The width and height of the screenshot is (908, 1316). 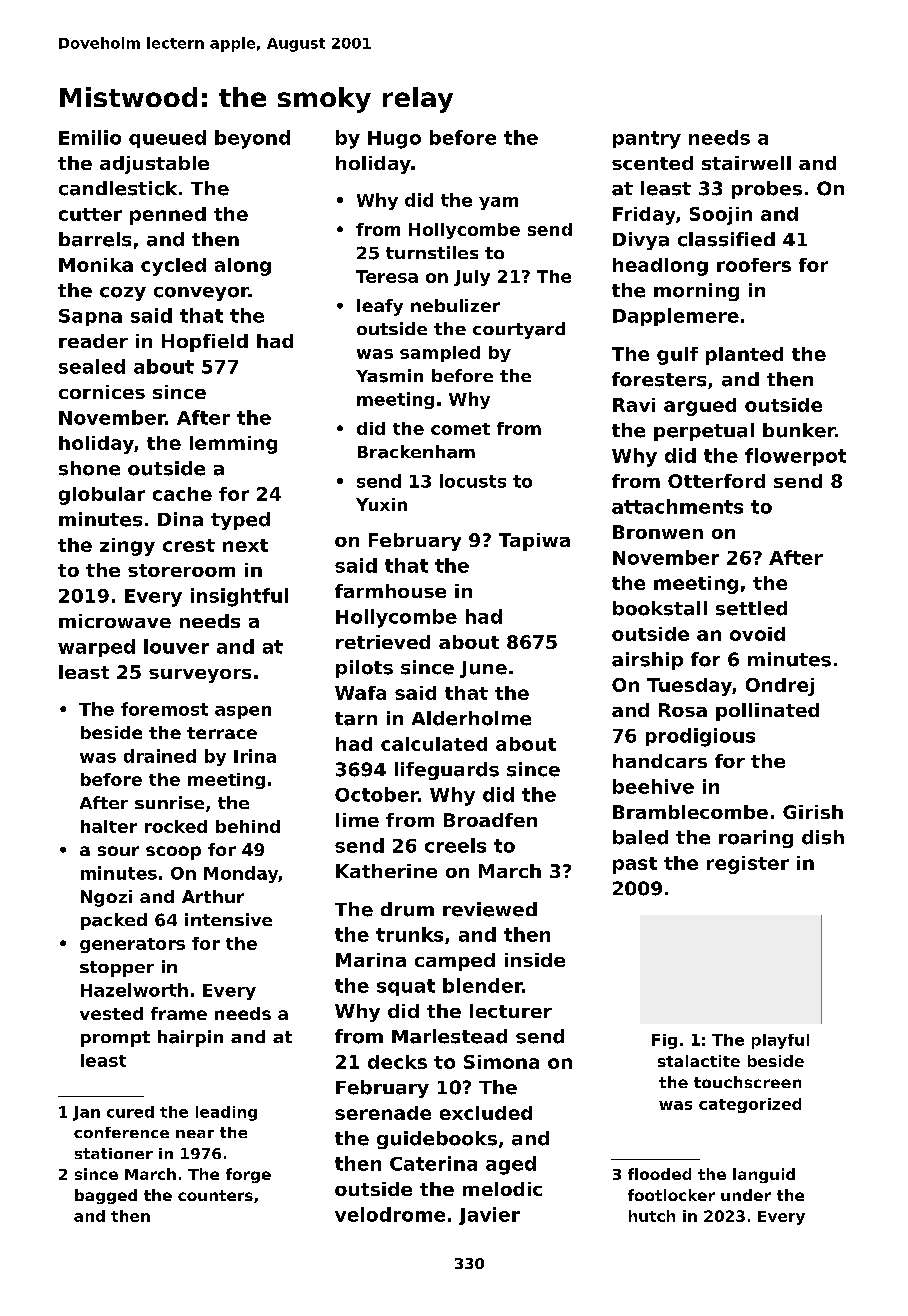 What do you see at coordinates (511, 1165) in the screenshot?
I see `aged` at bounding box center [511, 1165].
